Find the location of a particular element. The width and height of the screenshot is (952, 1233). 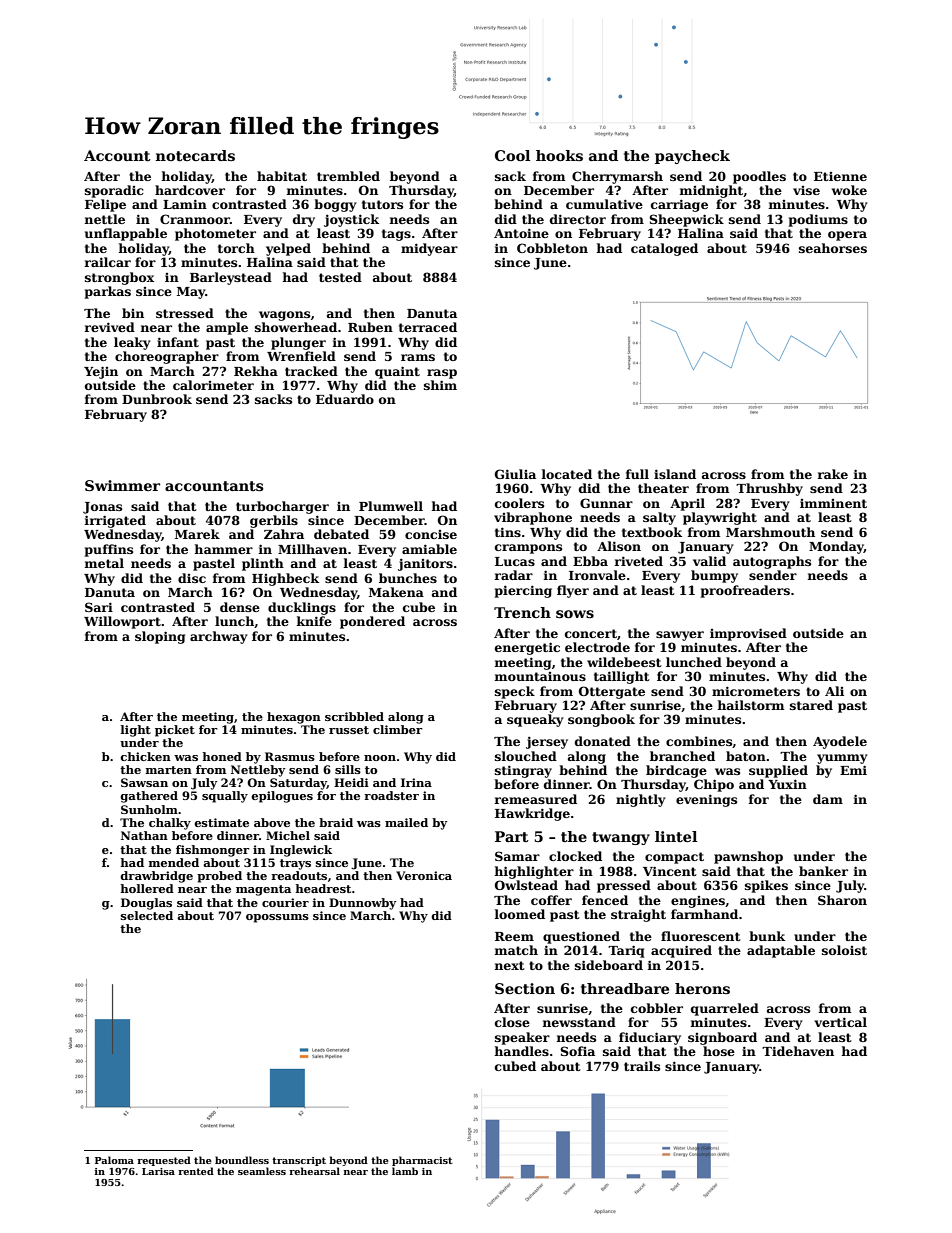

notecards is located at coordinates (195, 155).
